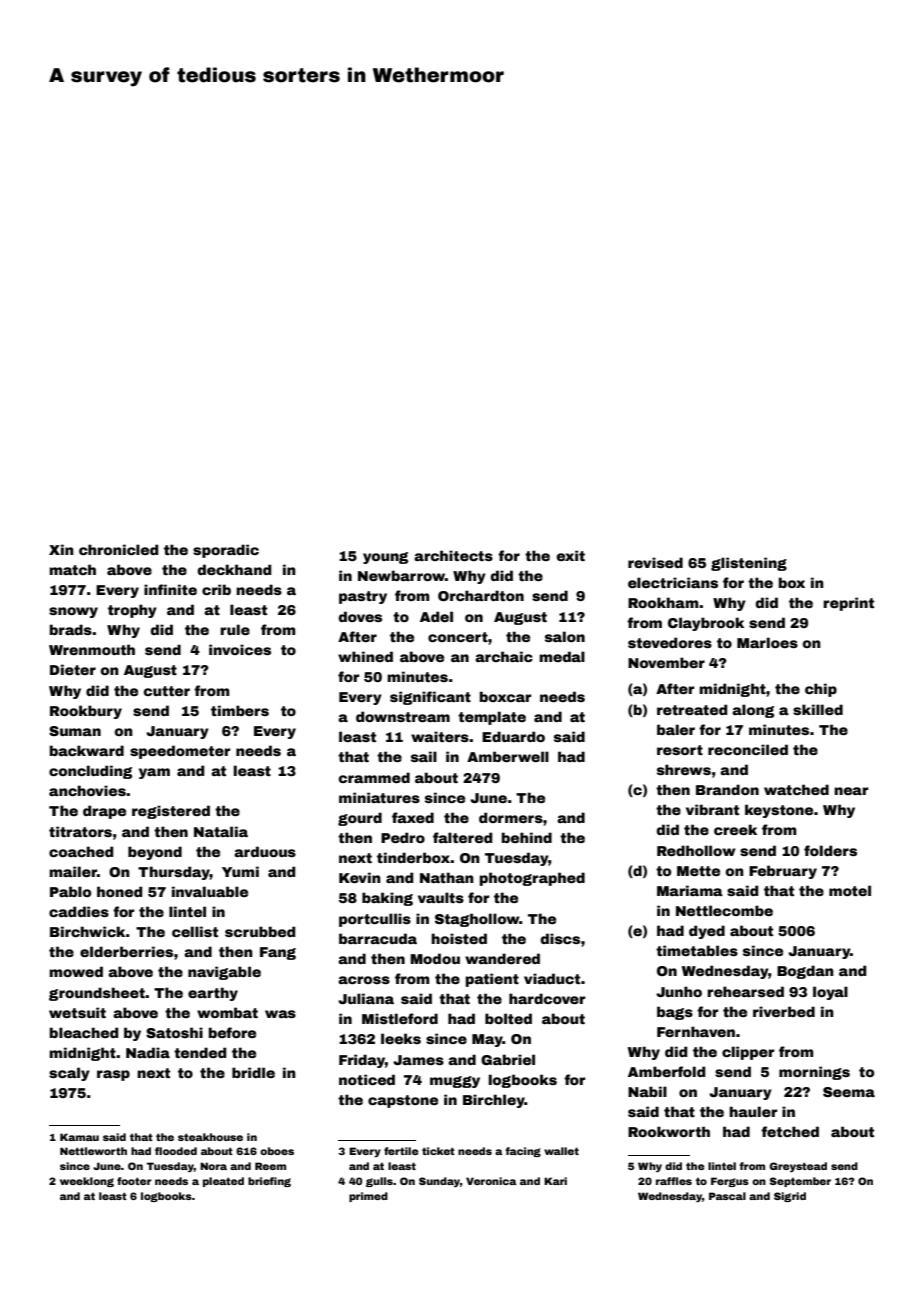 The image size is (924, 1308). Describe the element at coordinates (850, 890) in the image. I see `motel` at that location.
